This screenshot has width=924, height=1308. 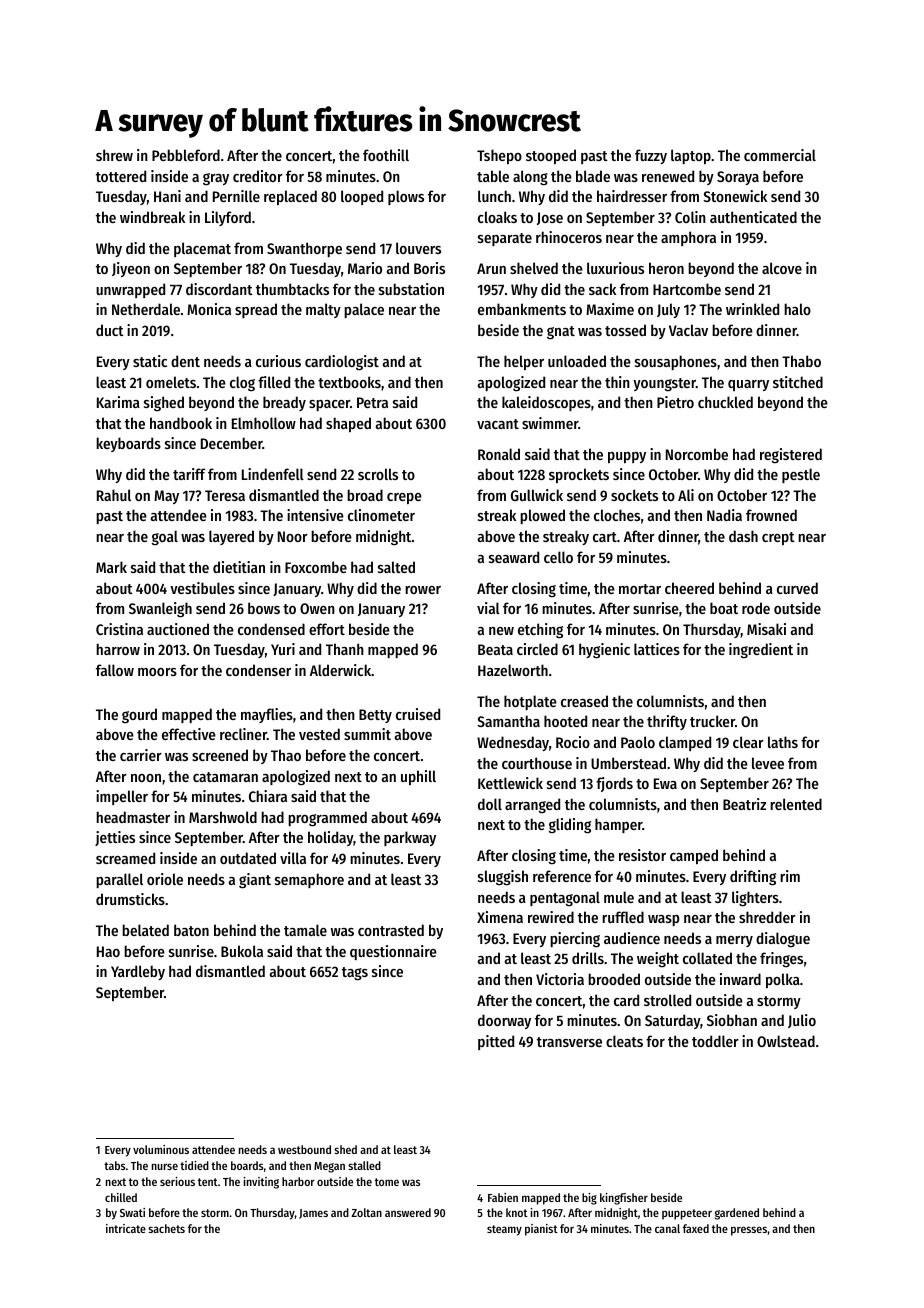 What do you see at coordinates (391, 930) in the screenshot?
I see `contrasted` at bounding box center [391, 930].
